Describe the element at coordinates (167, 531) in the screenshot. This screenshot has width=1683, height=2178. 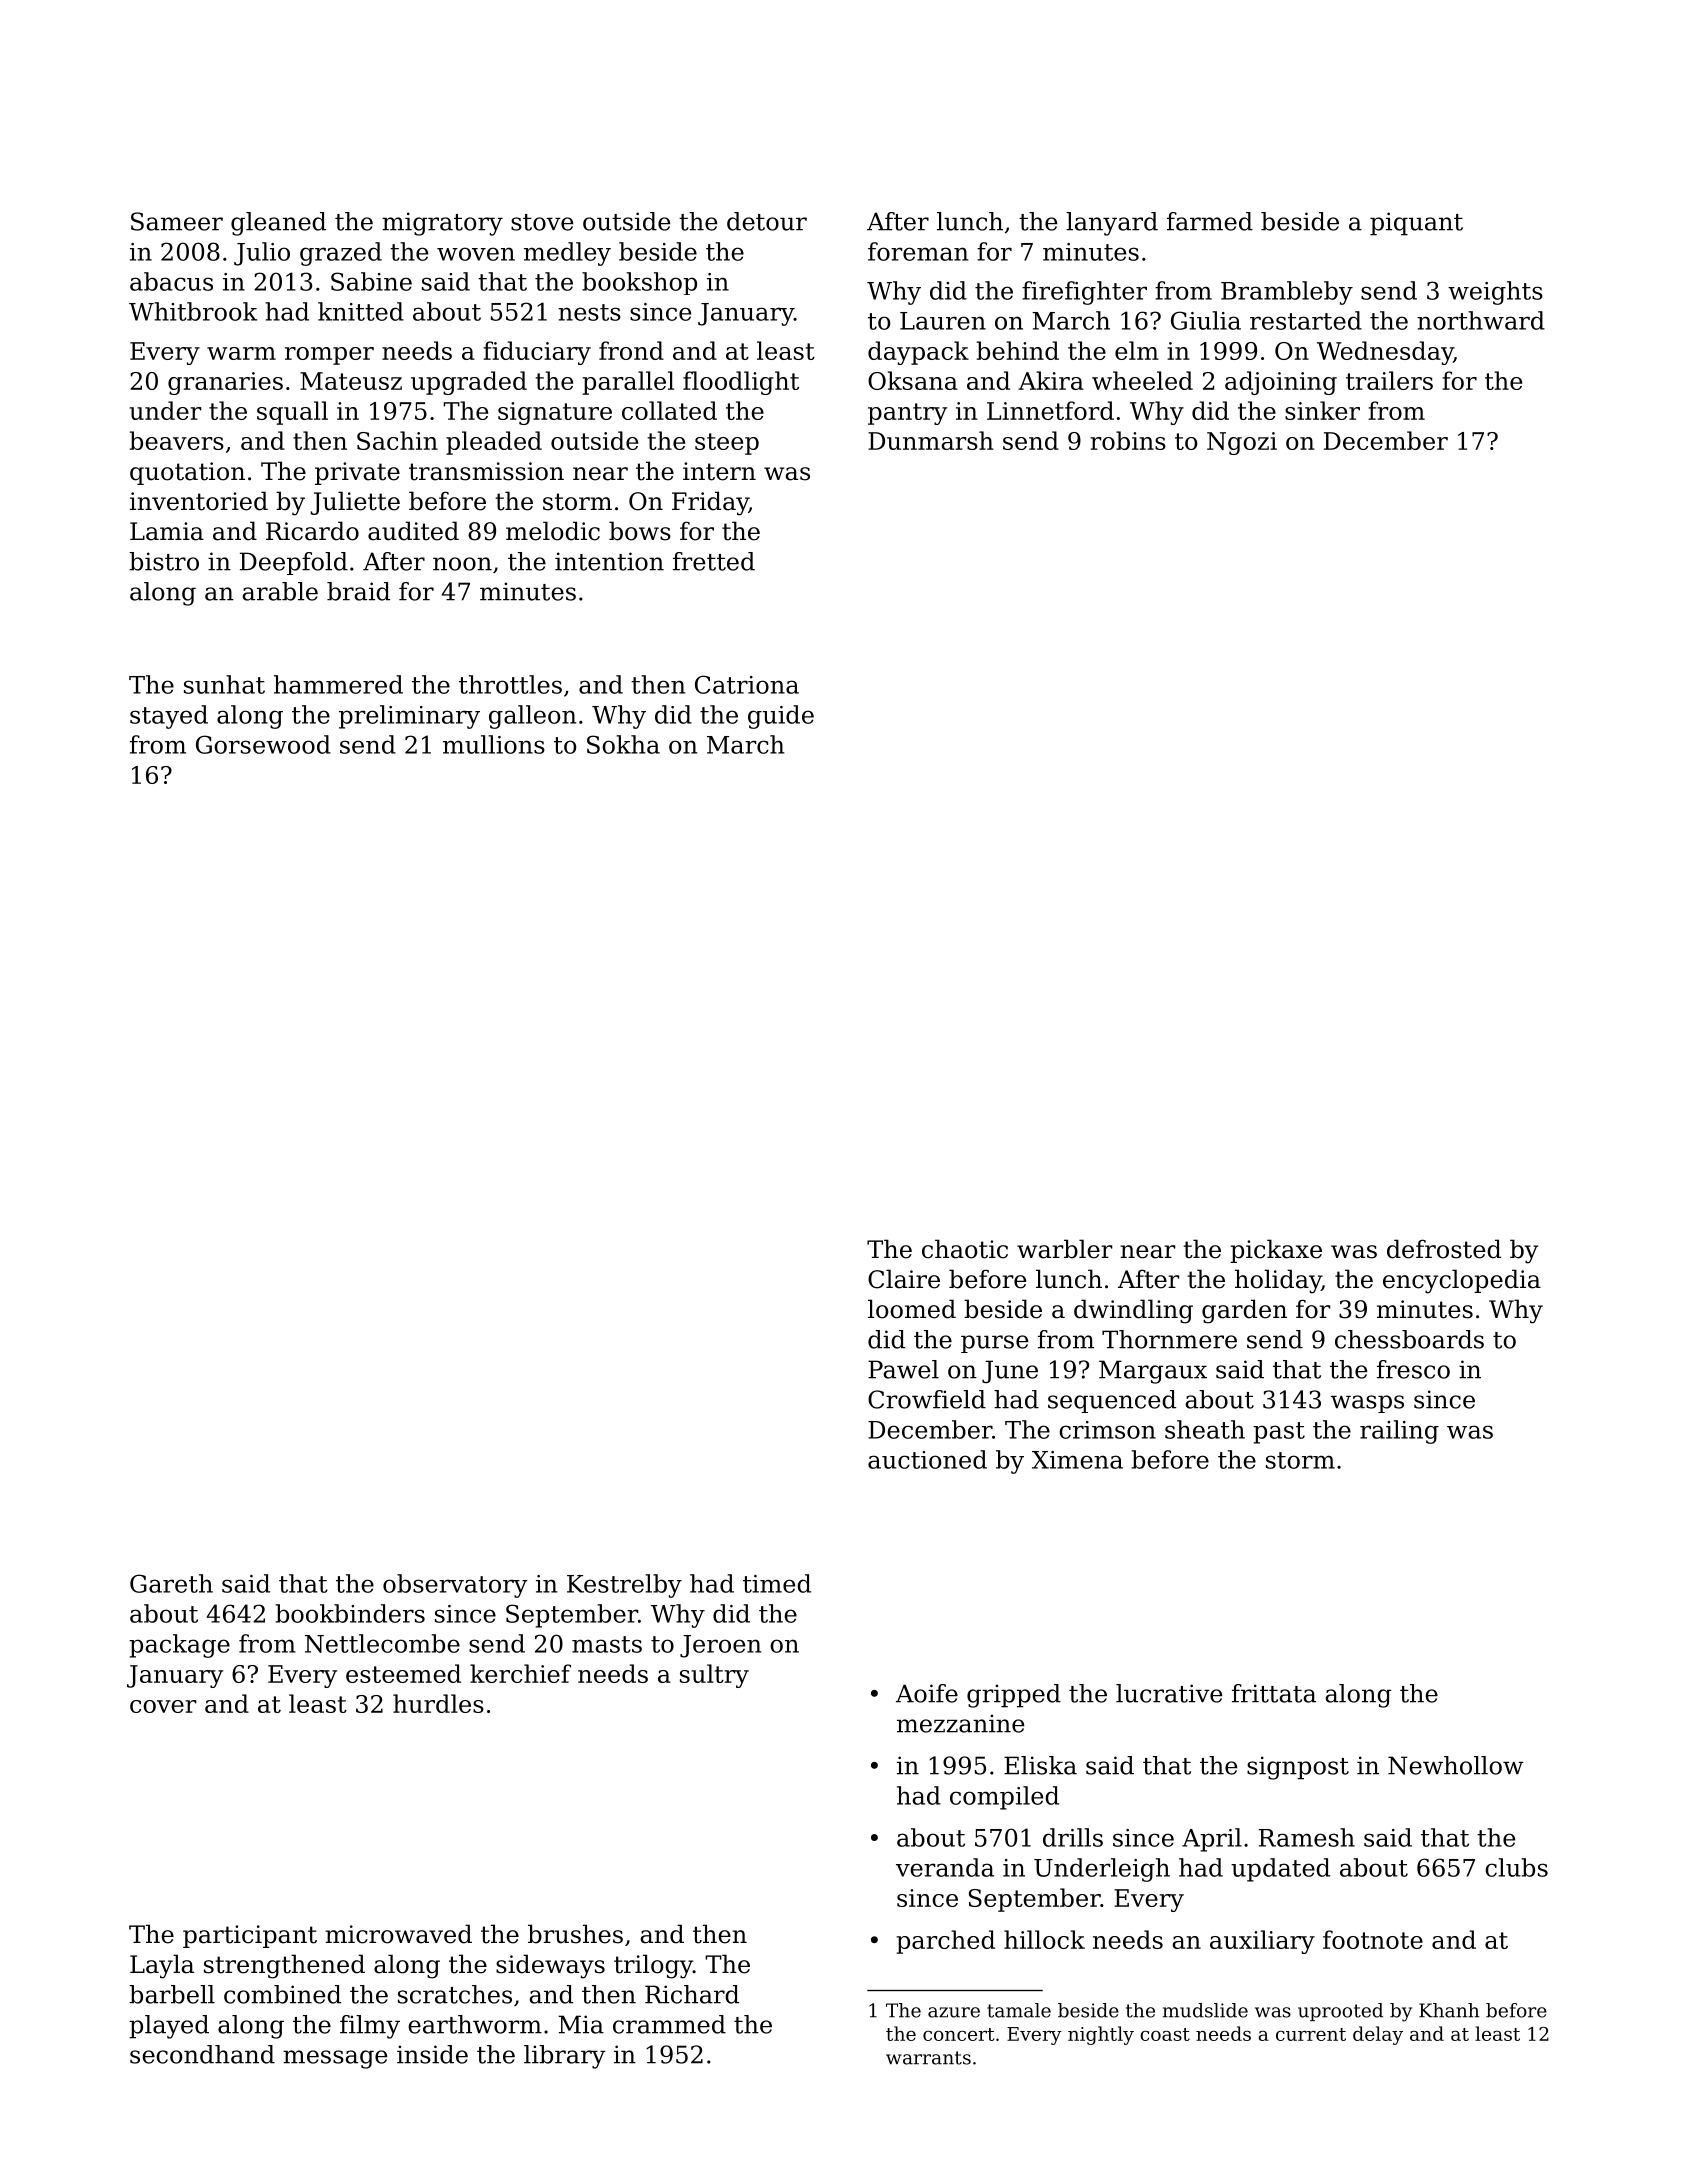
I see `Lamia` at that location.
